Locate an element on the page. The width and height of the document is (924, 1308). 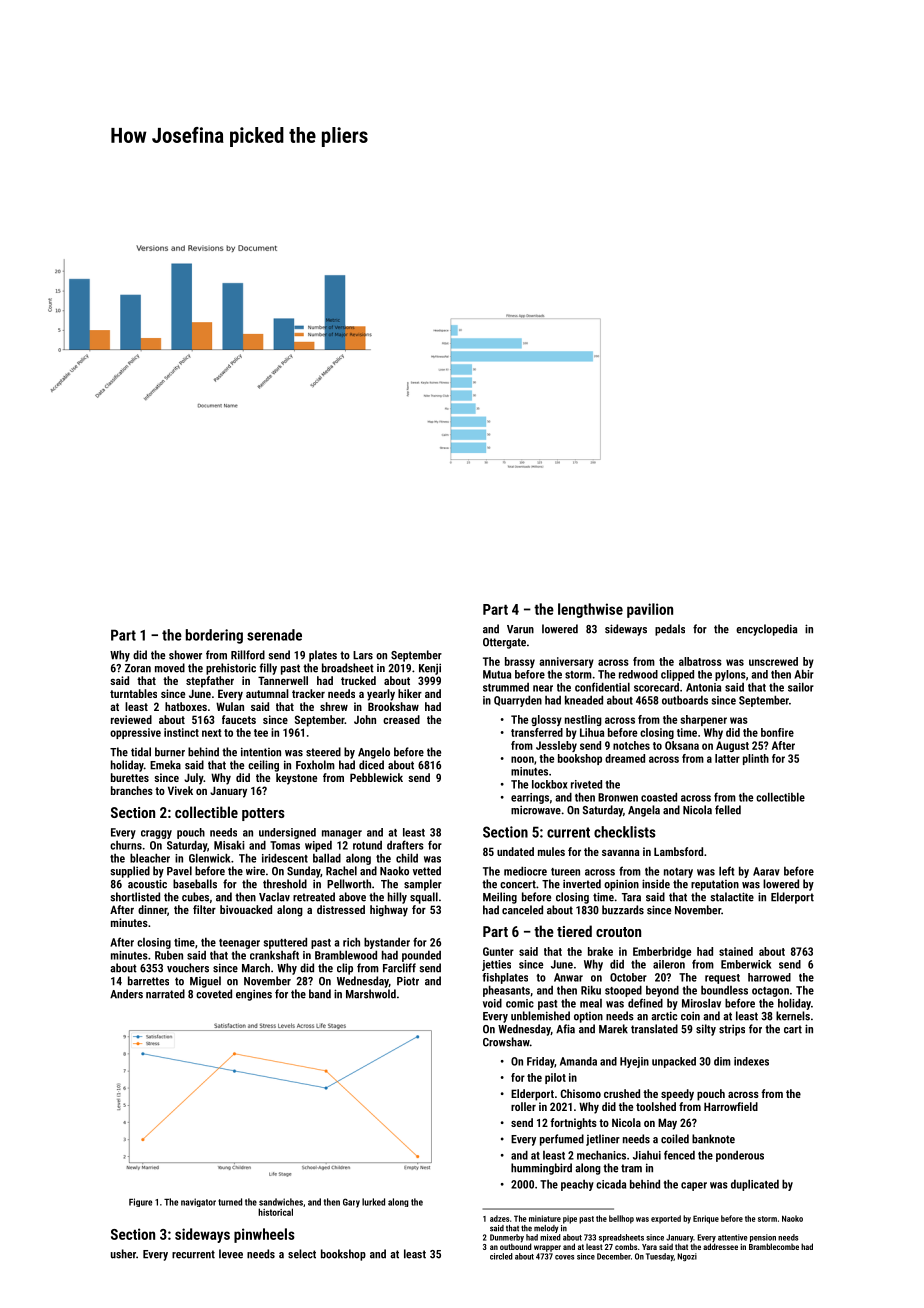
earrings is located at coordinates (530, 798).
